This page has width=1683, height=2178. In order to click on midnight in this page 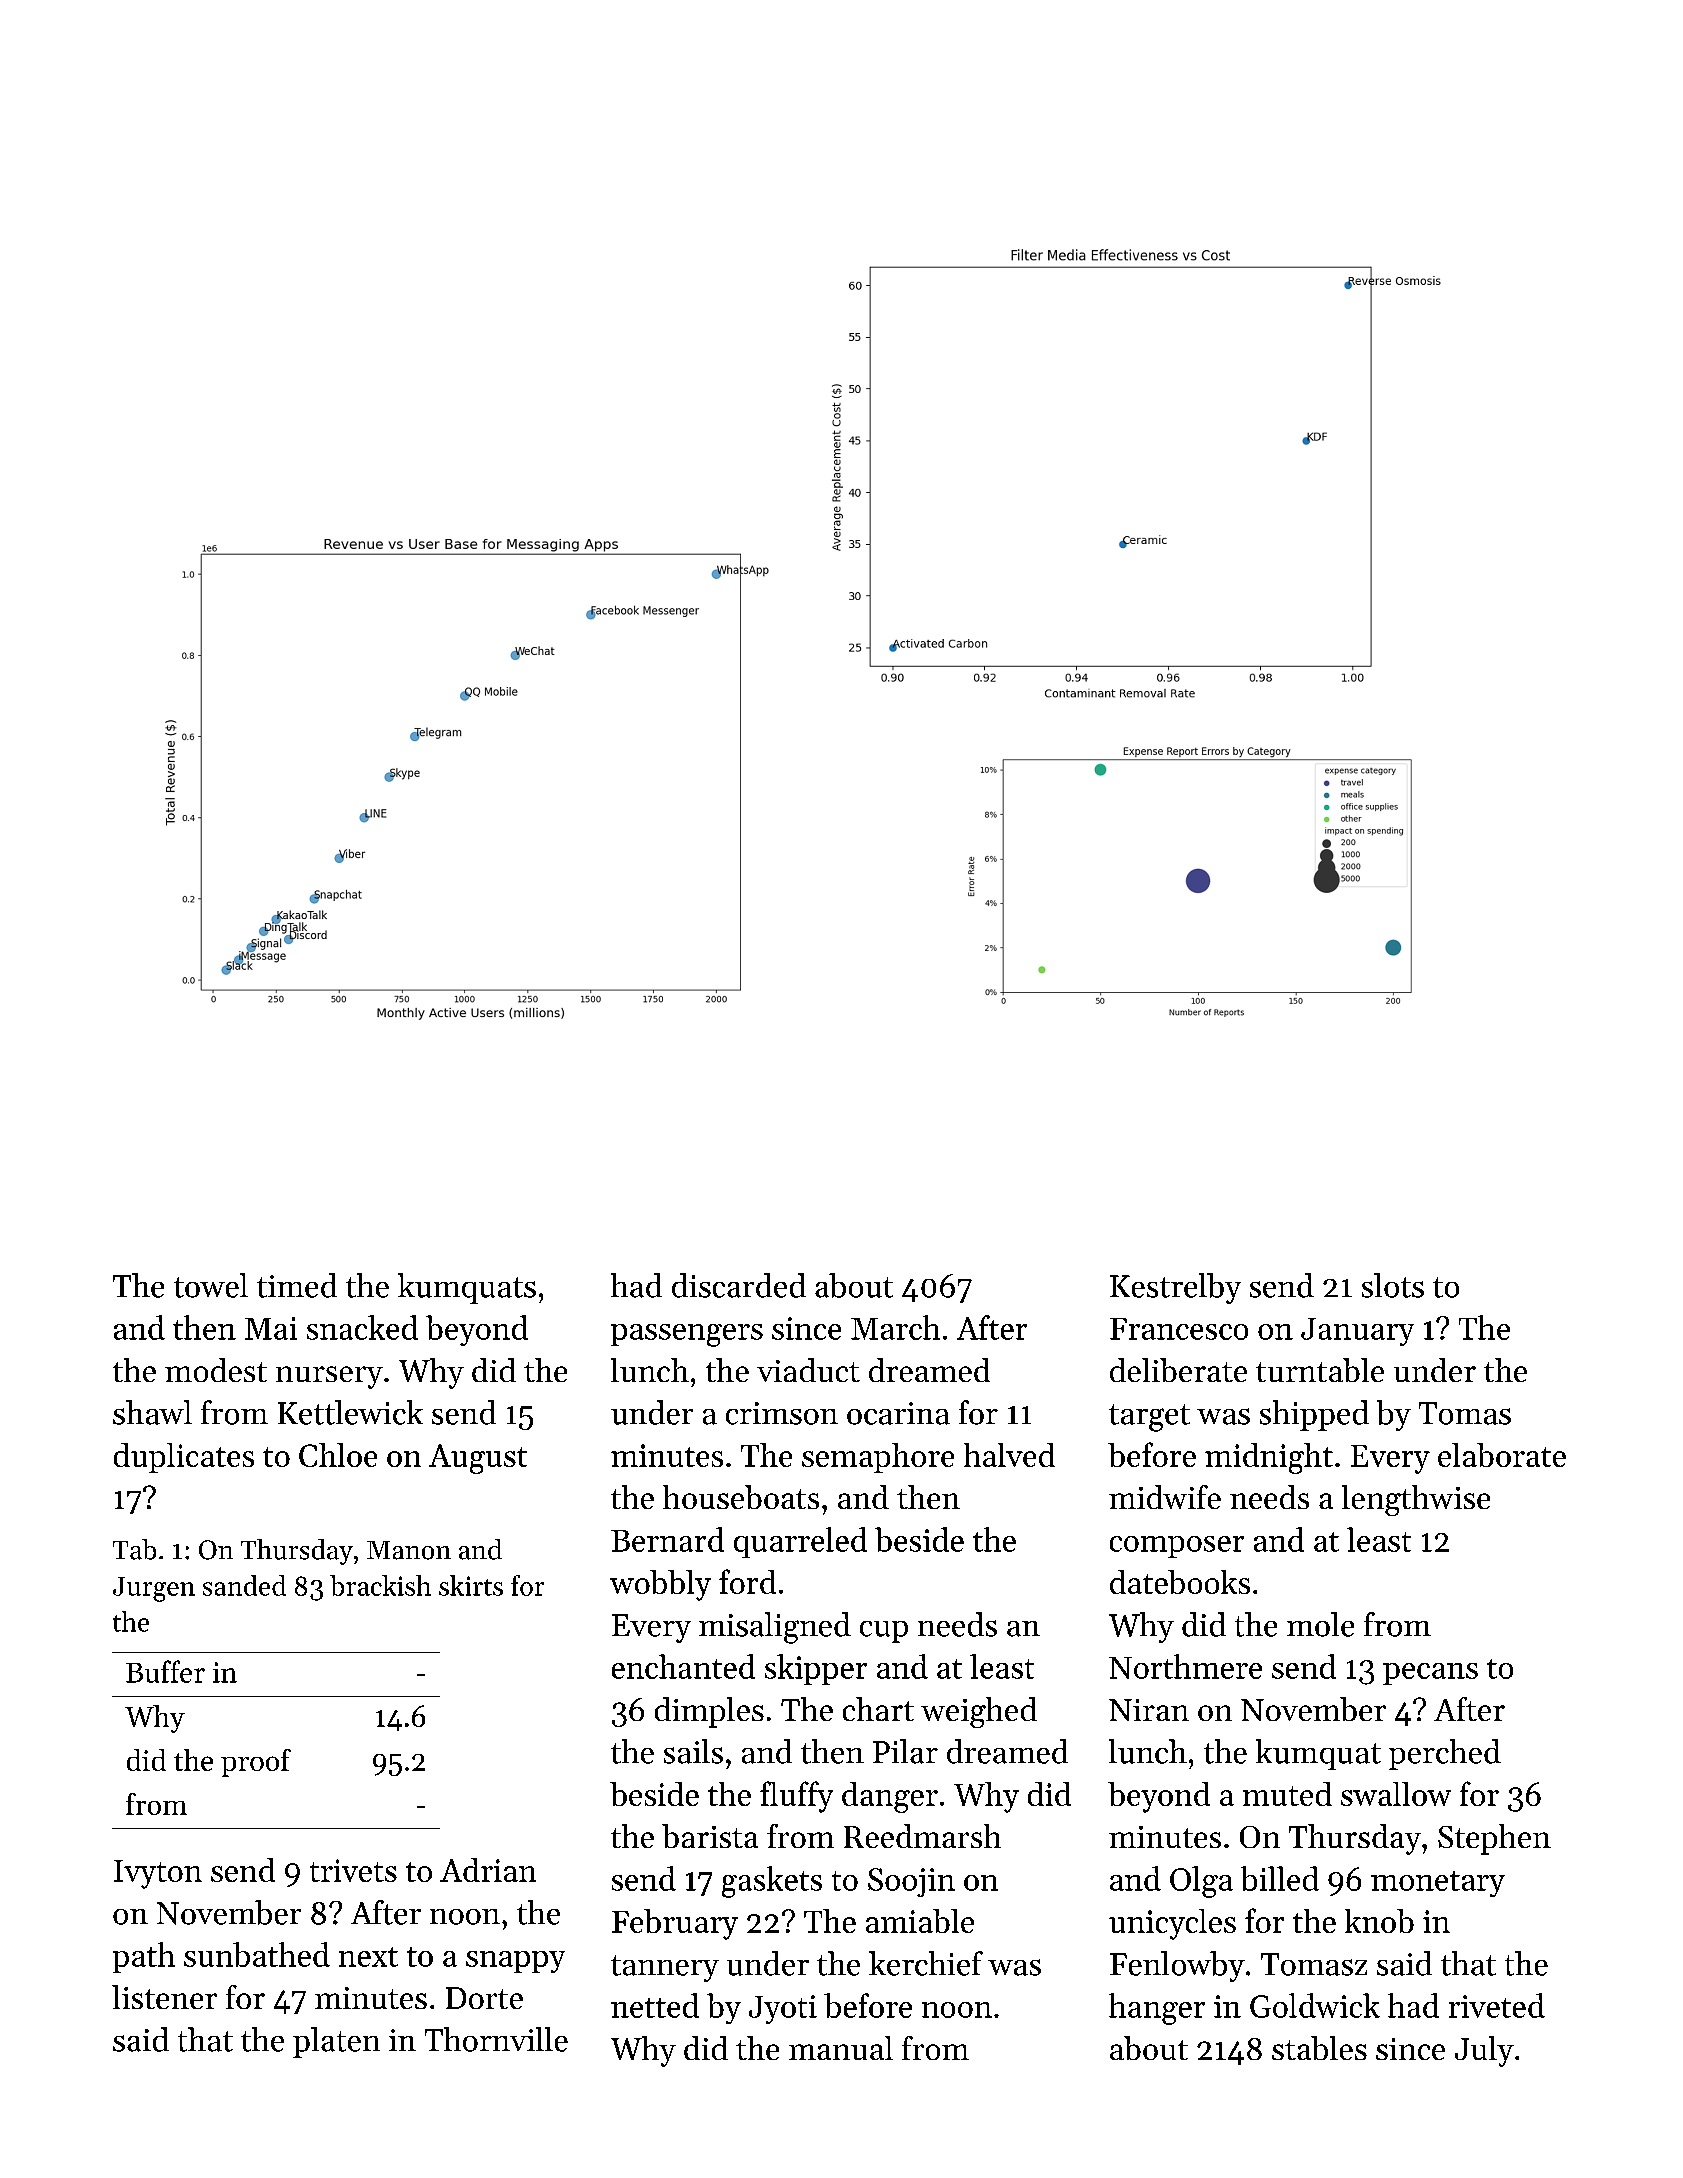, I will do `click(1269, 1458)`.
